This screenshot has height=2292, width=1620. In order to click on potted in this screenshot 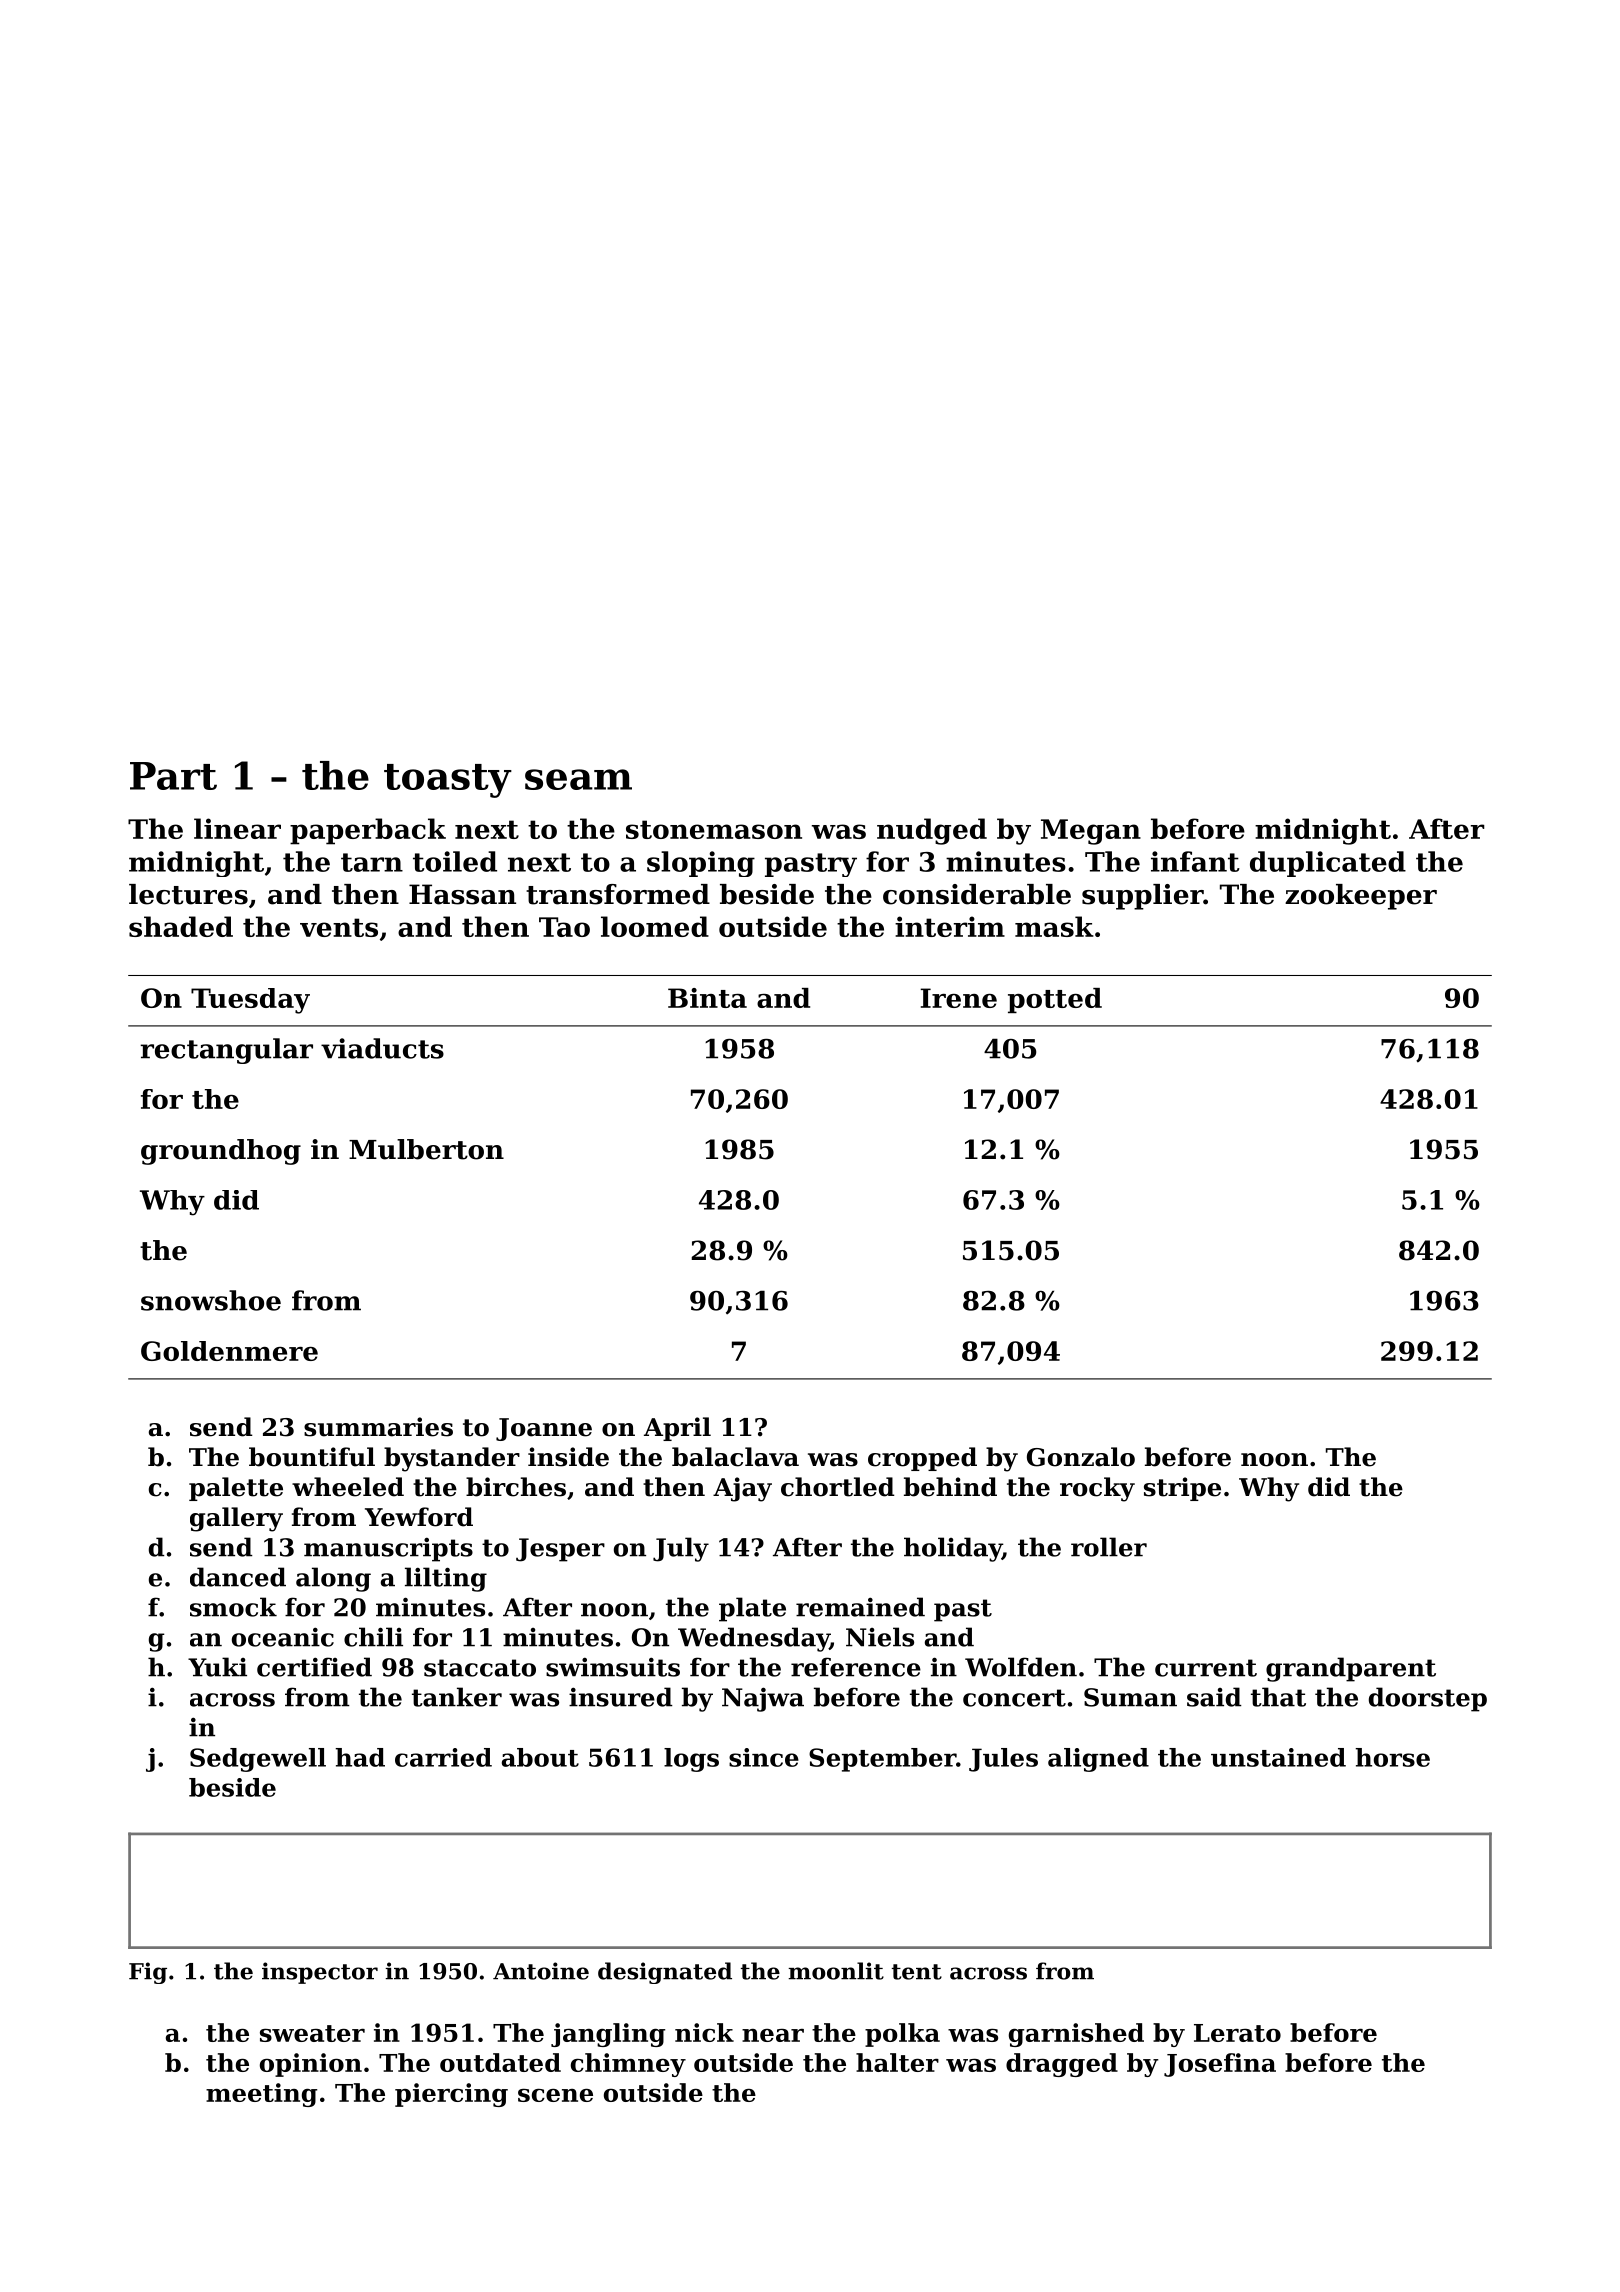, I will do `click(1055, 1000)`.
